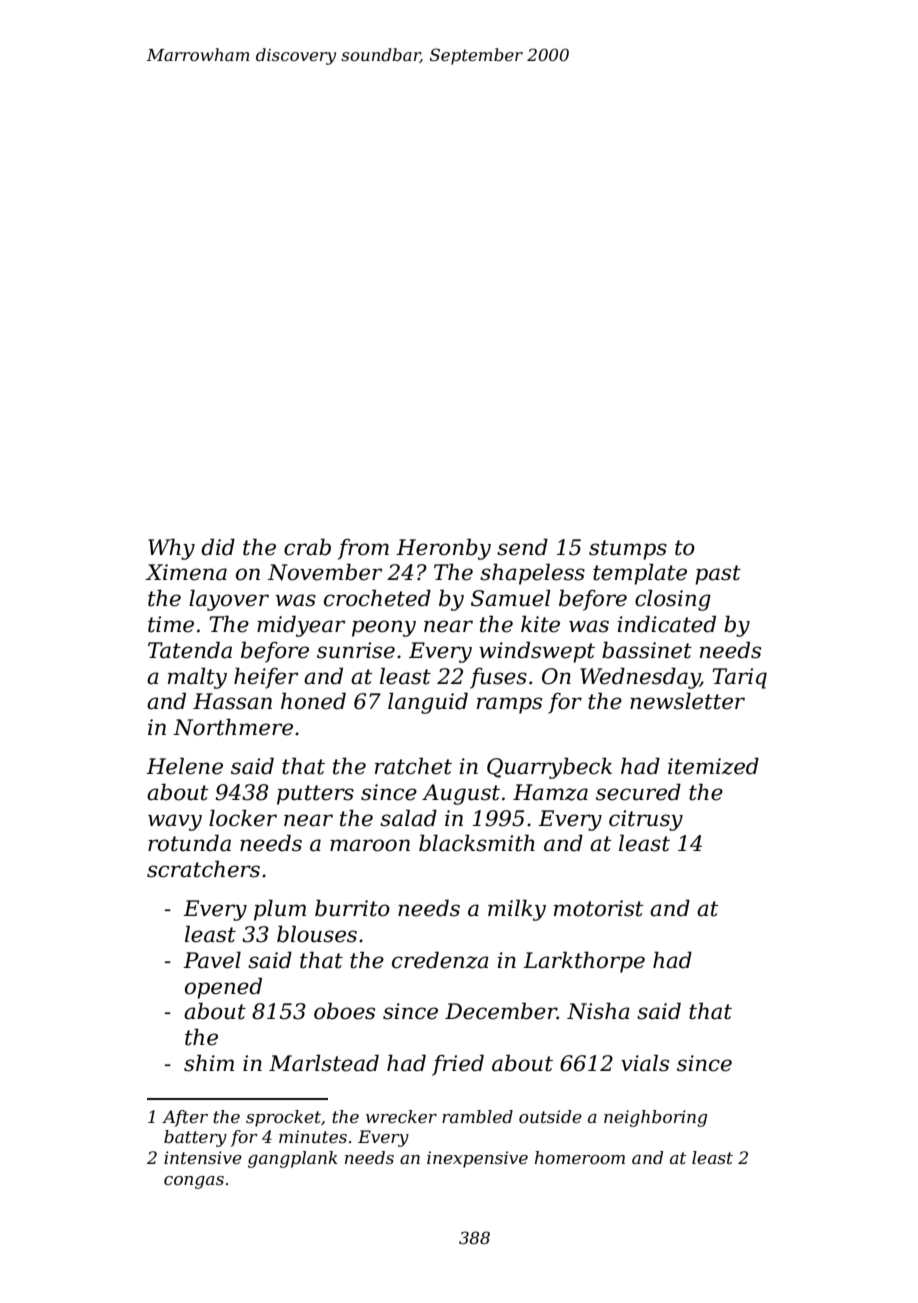  I want to click on heifer, so click(266, 678).
